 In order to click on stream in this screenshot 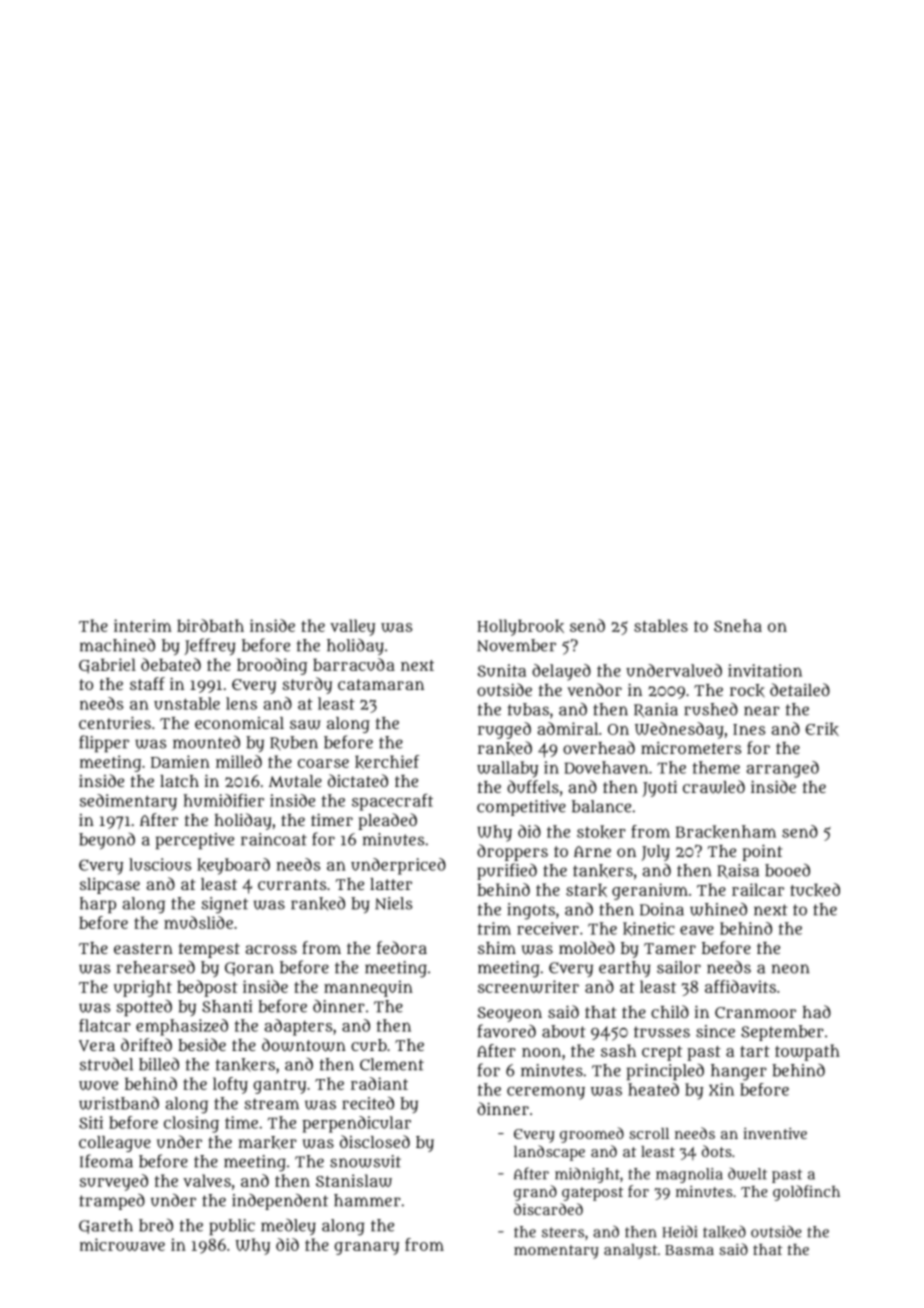, I will do `click(271, 1104)`.
